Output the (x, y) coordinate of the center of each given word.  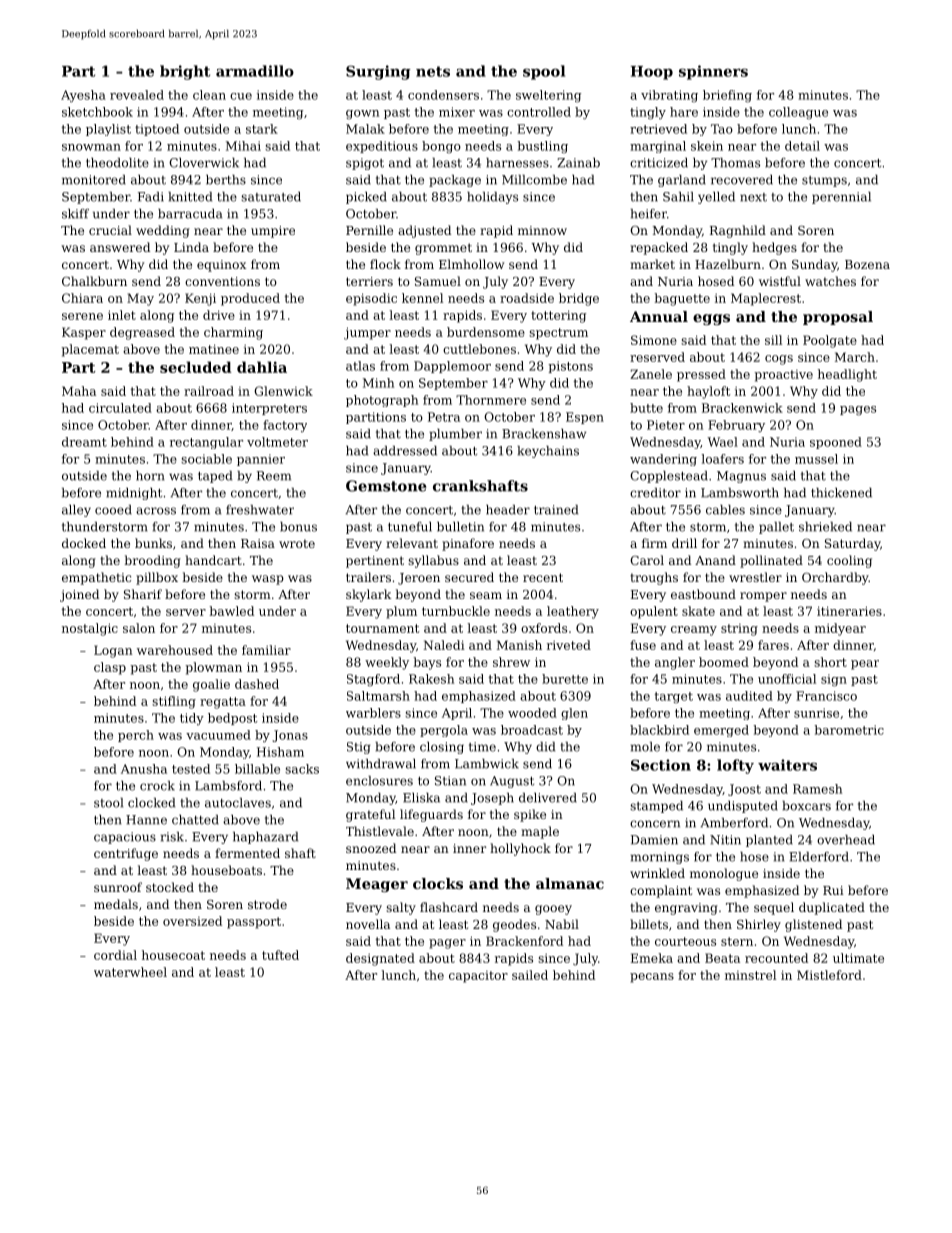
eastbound (703, 594)
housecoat (173, 955)
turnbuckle (456, 611)
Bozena (867, 264)
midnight (134, 494)
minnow (542, 230)
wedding (163, 231)
